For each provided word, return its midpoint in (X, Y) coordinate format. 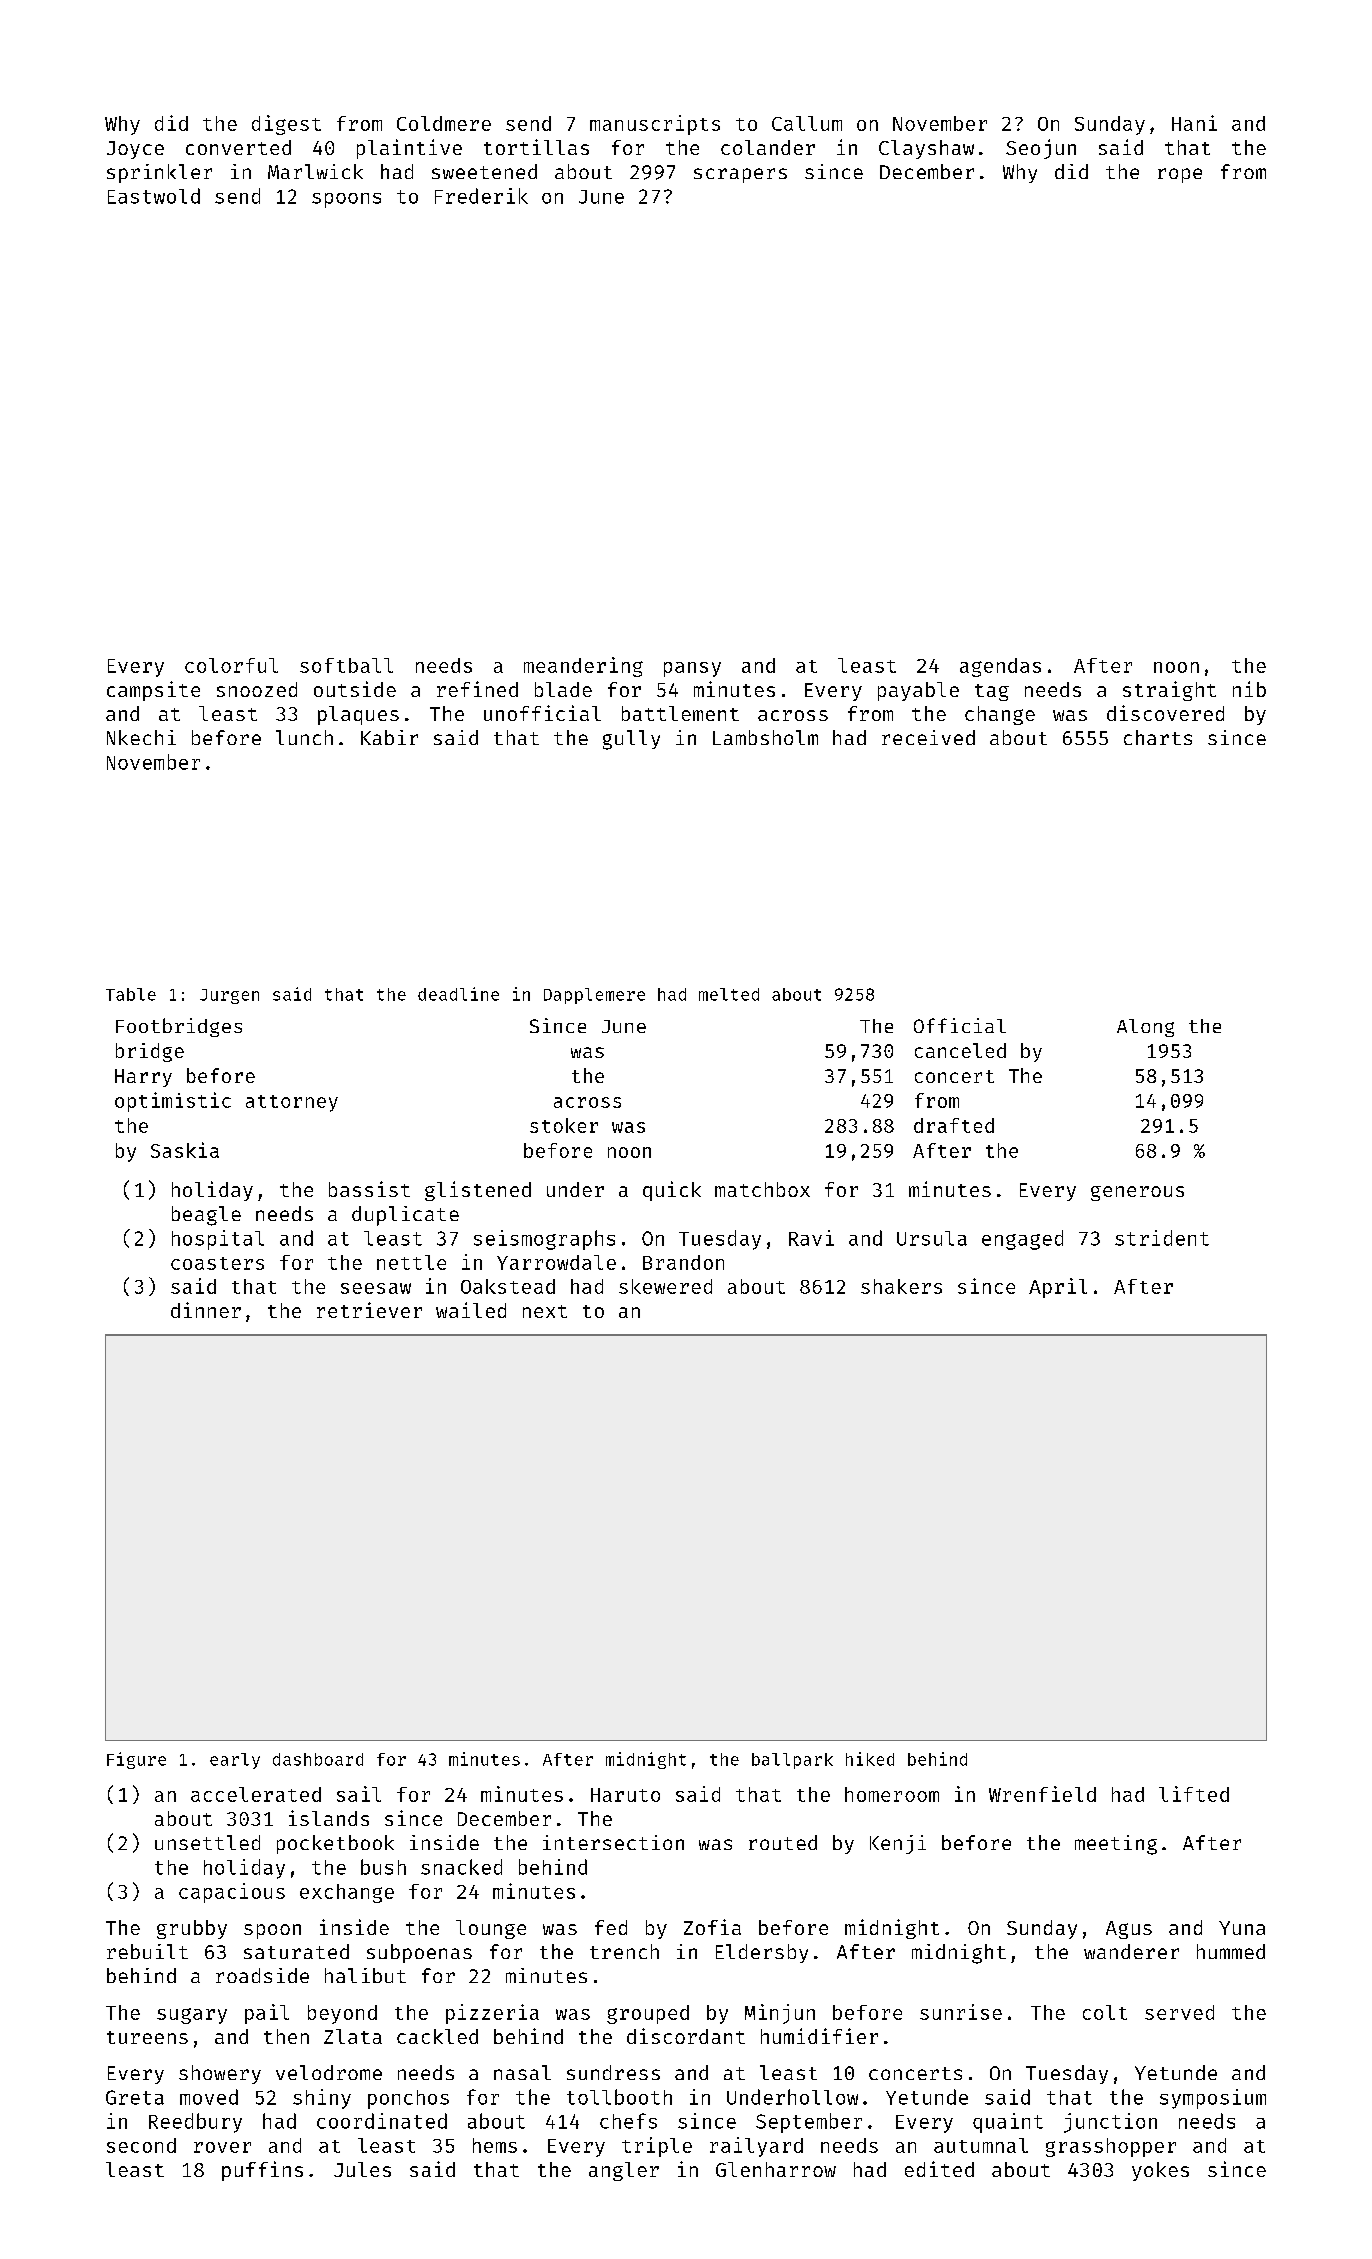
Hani (1194, 123)
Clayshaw (926, 149)
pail (267, 2014)
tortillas (536, 147)
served (1179, 2012)
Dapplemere (594, 996)
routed (783, 1842)
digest (286, 125)
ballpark (792, 1761)
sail (359, 1794)
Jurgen (229, 996)
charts (1158, 737)
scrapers (740, 175)
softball (346, 665)
